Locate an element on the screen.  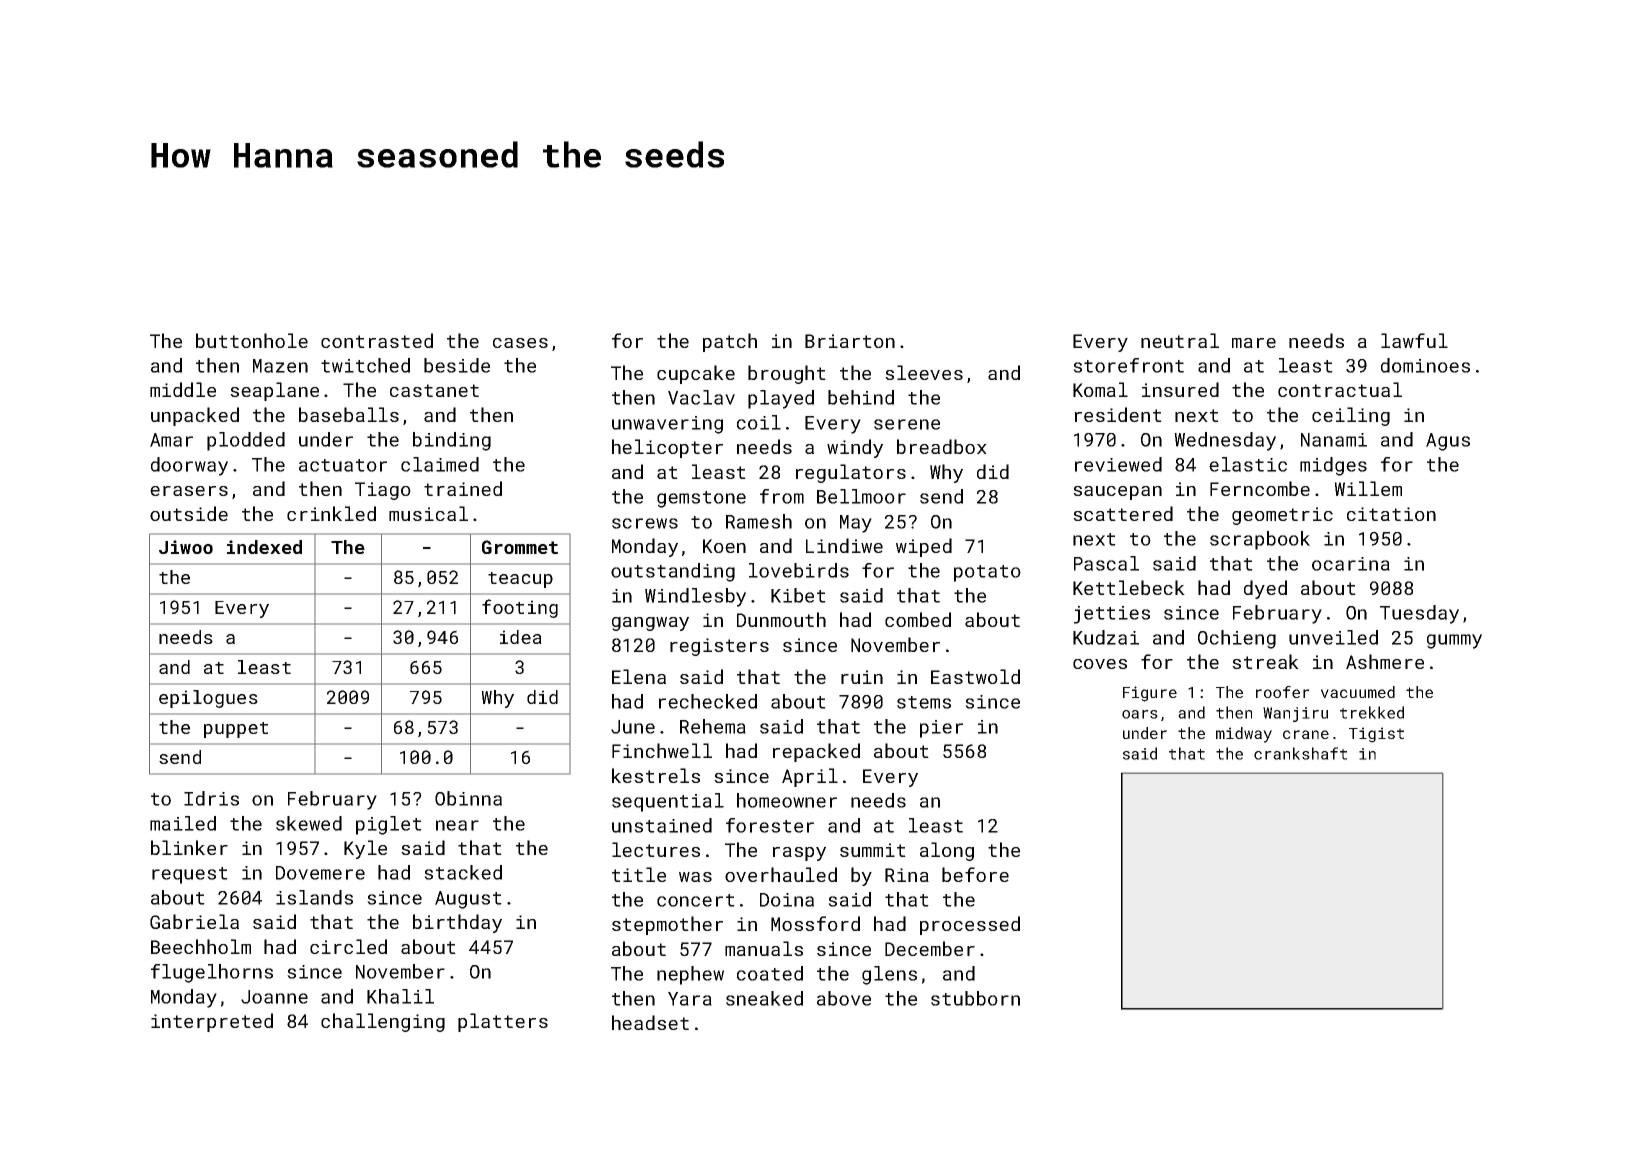
concert is located at coordinates (696, 900).
